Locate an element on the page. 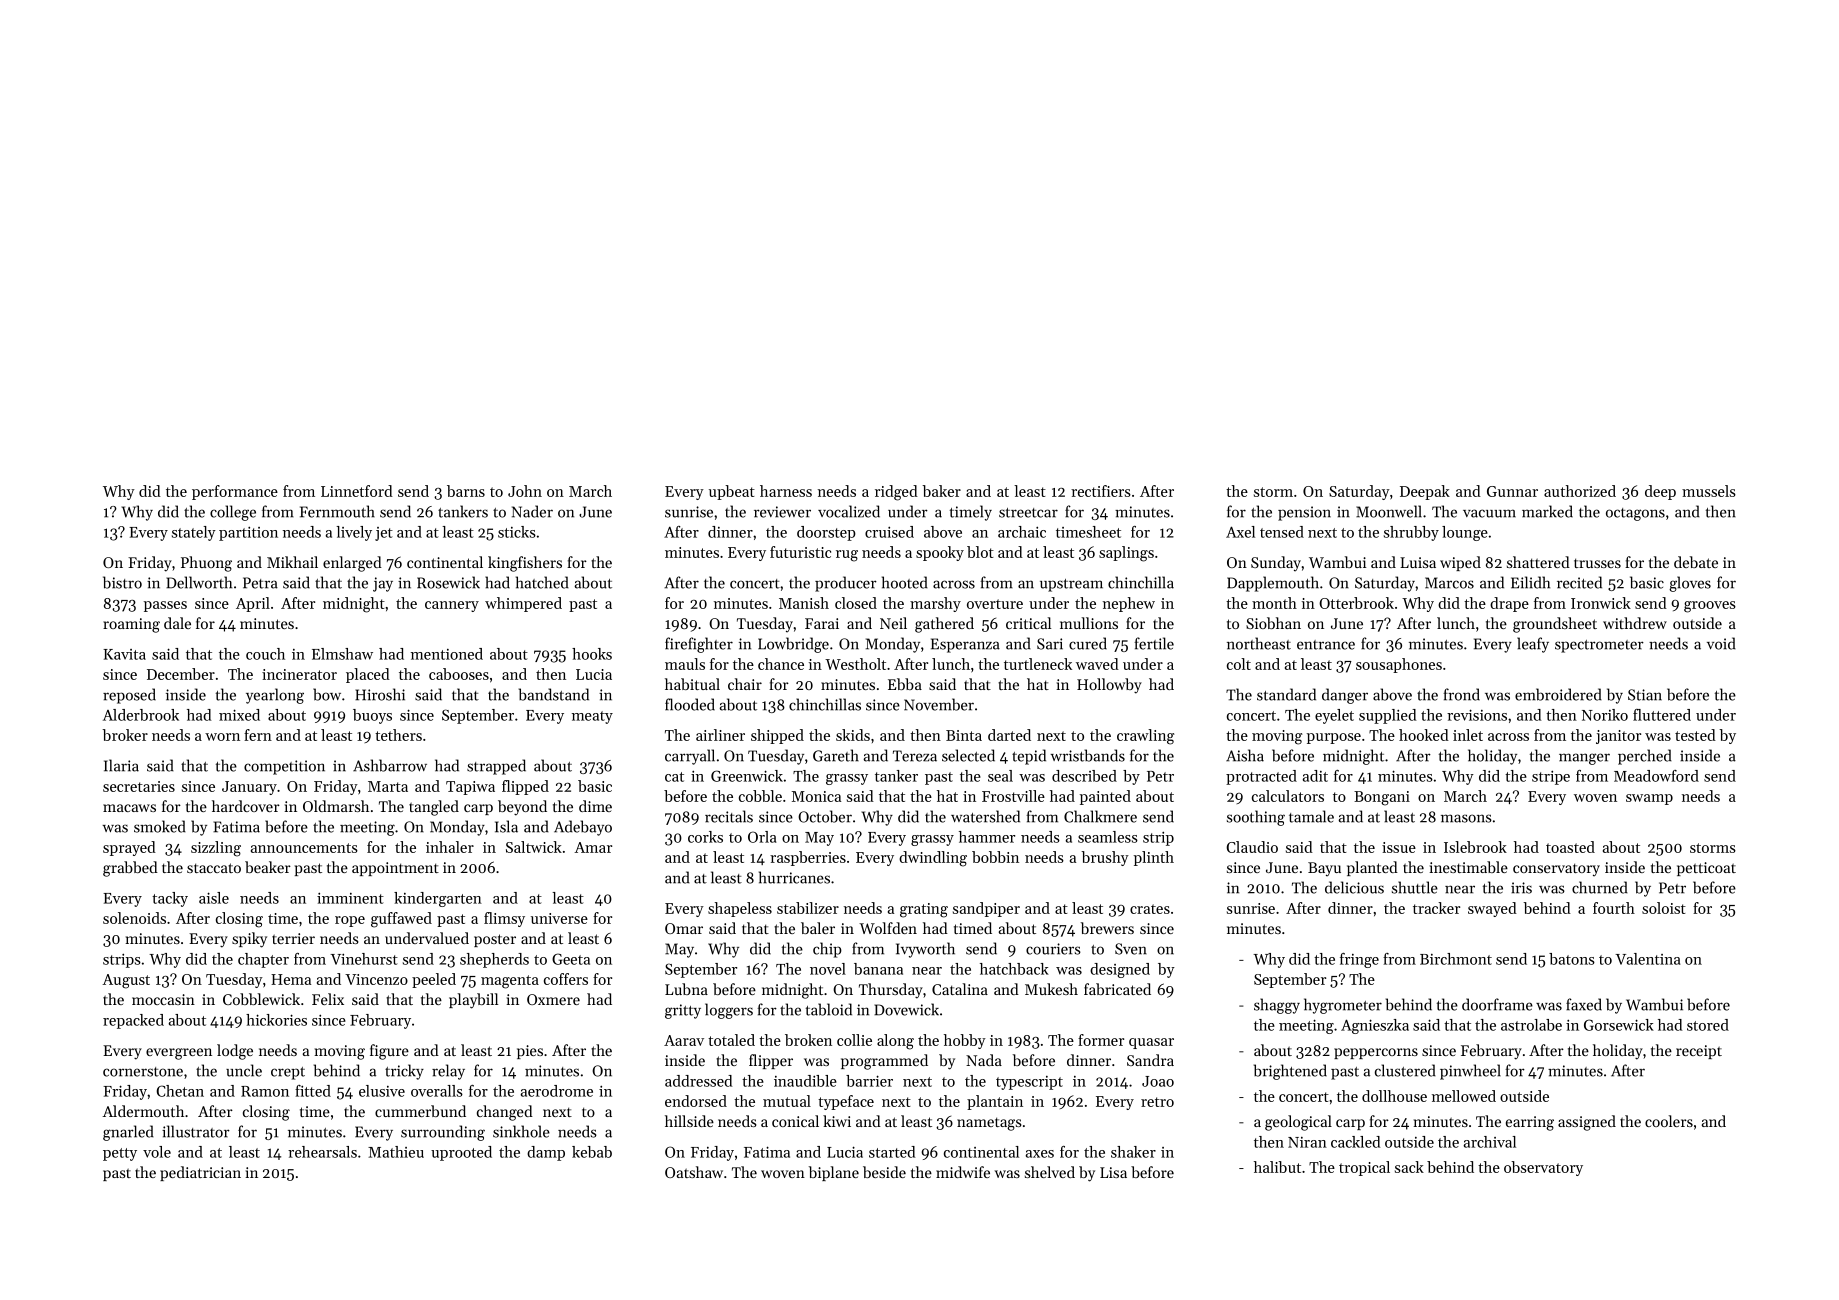 The height and width of the document is (1300, 1839). wristbands is located at coordinates (1087, 755).
